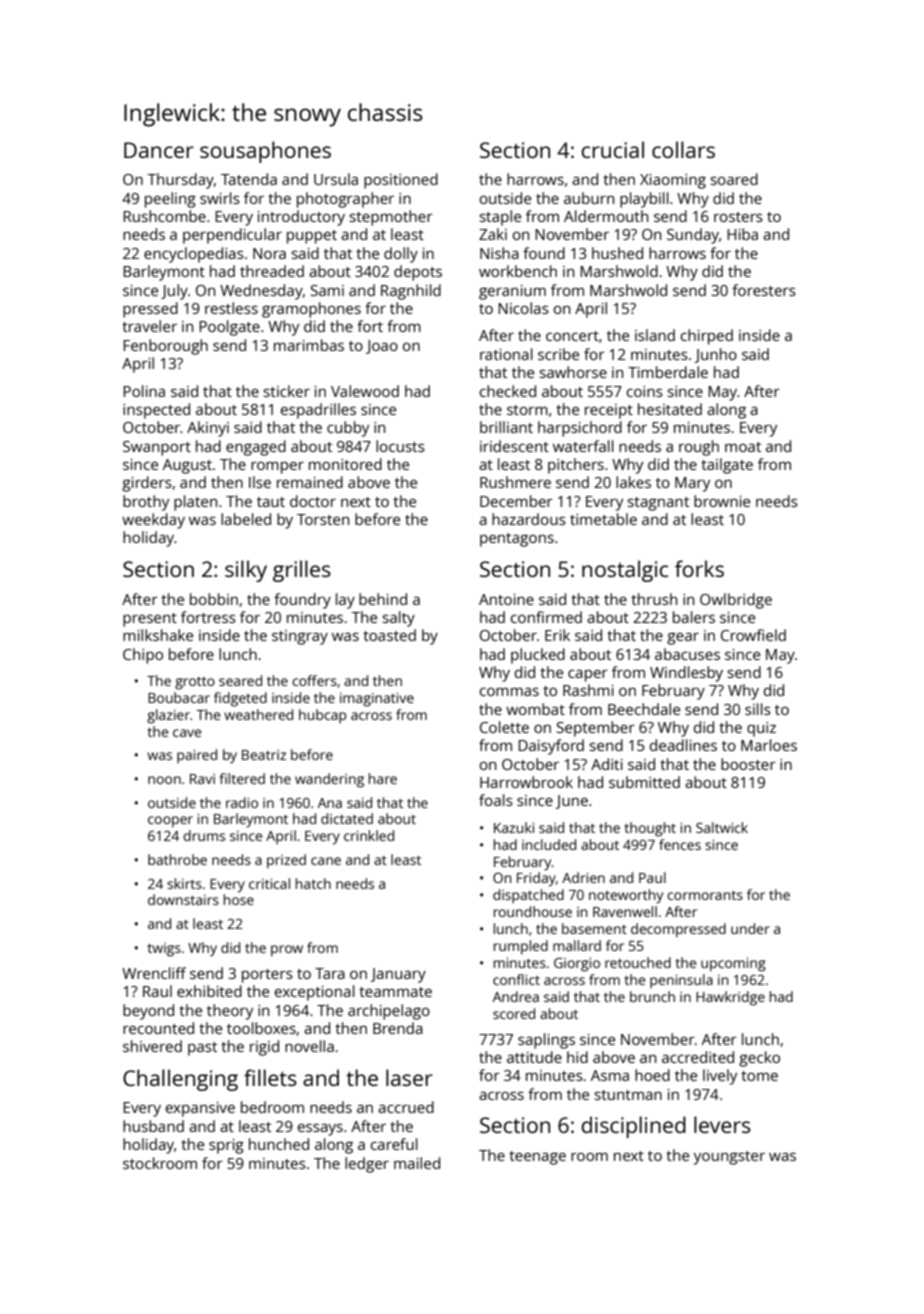  I want to click on Thursday, so click(180, 181).
